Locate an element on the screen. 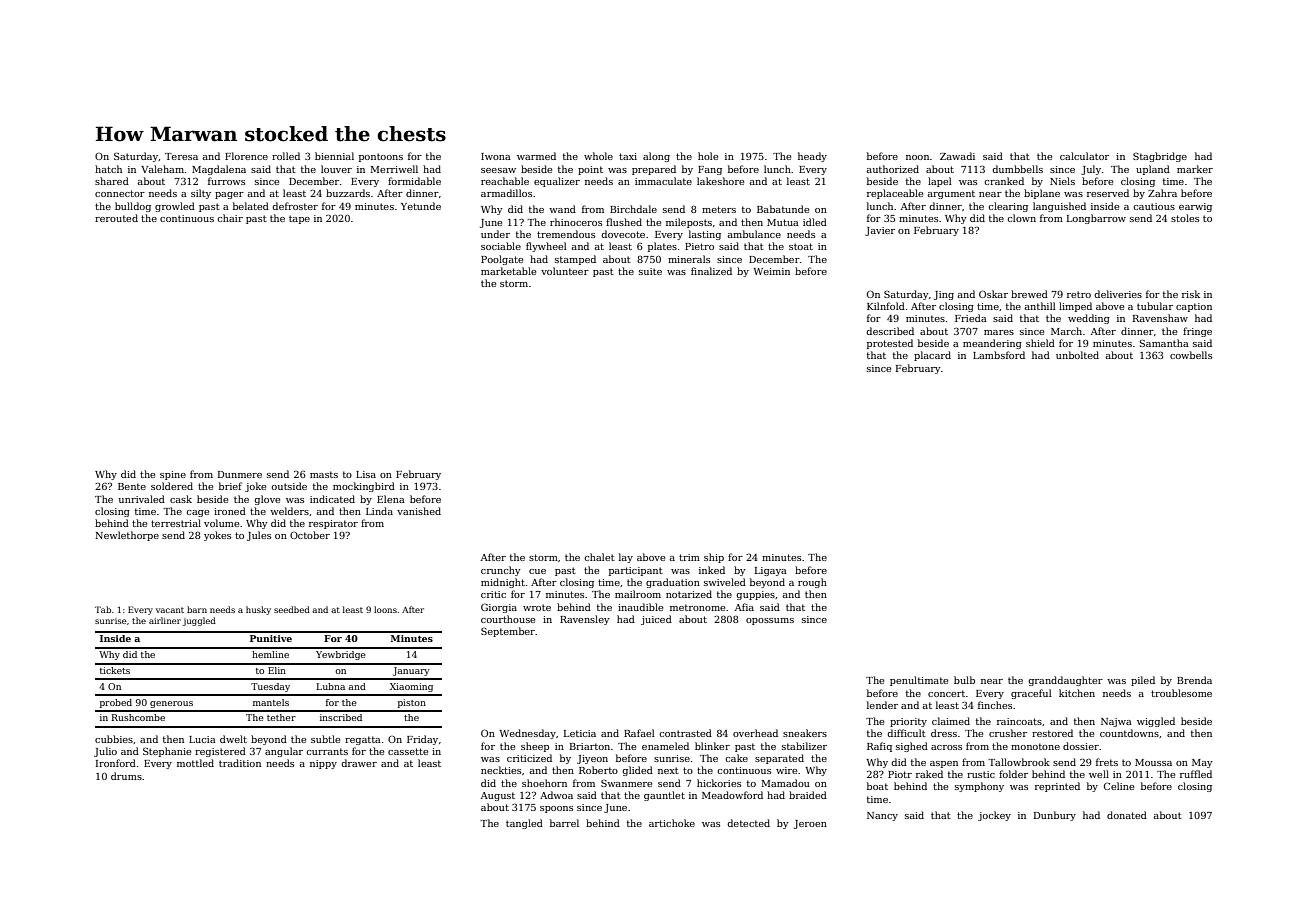 The image size is (1308, 924). Teresa is located at coordinates (181, 156).
